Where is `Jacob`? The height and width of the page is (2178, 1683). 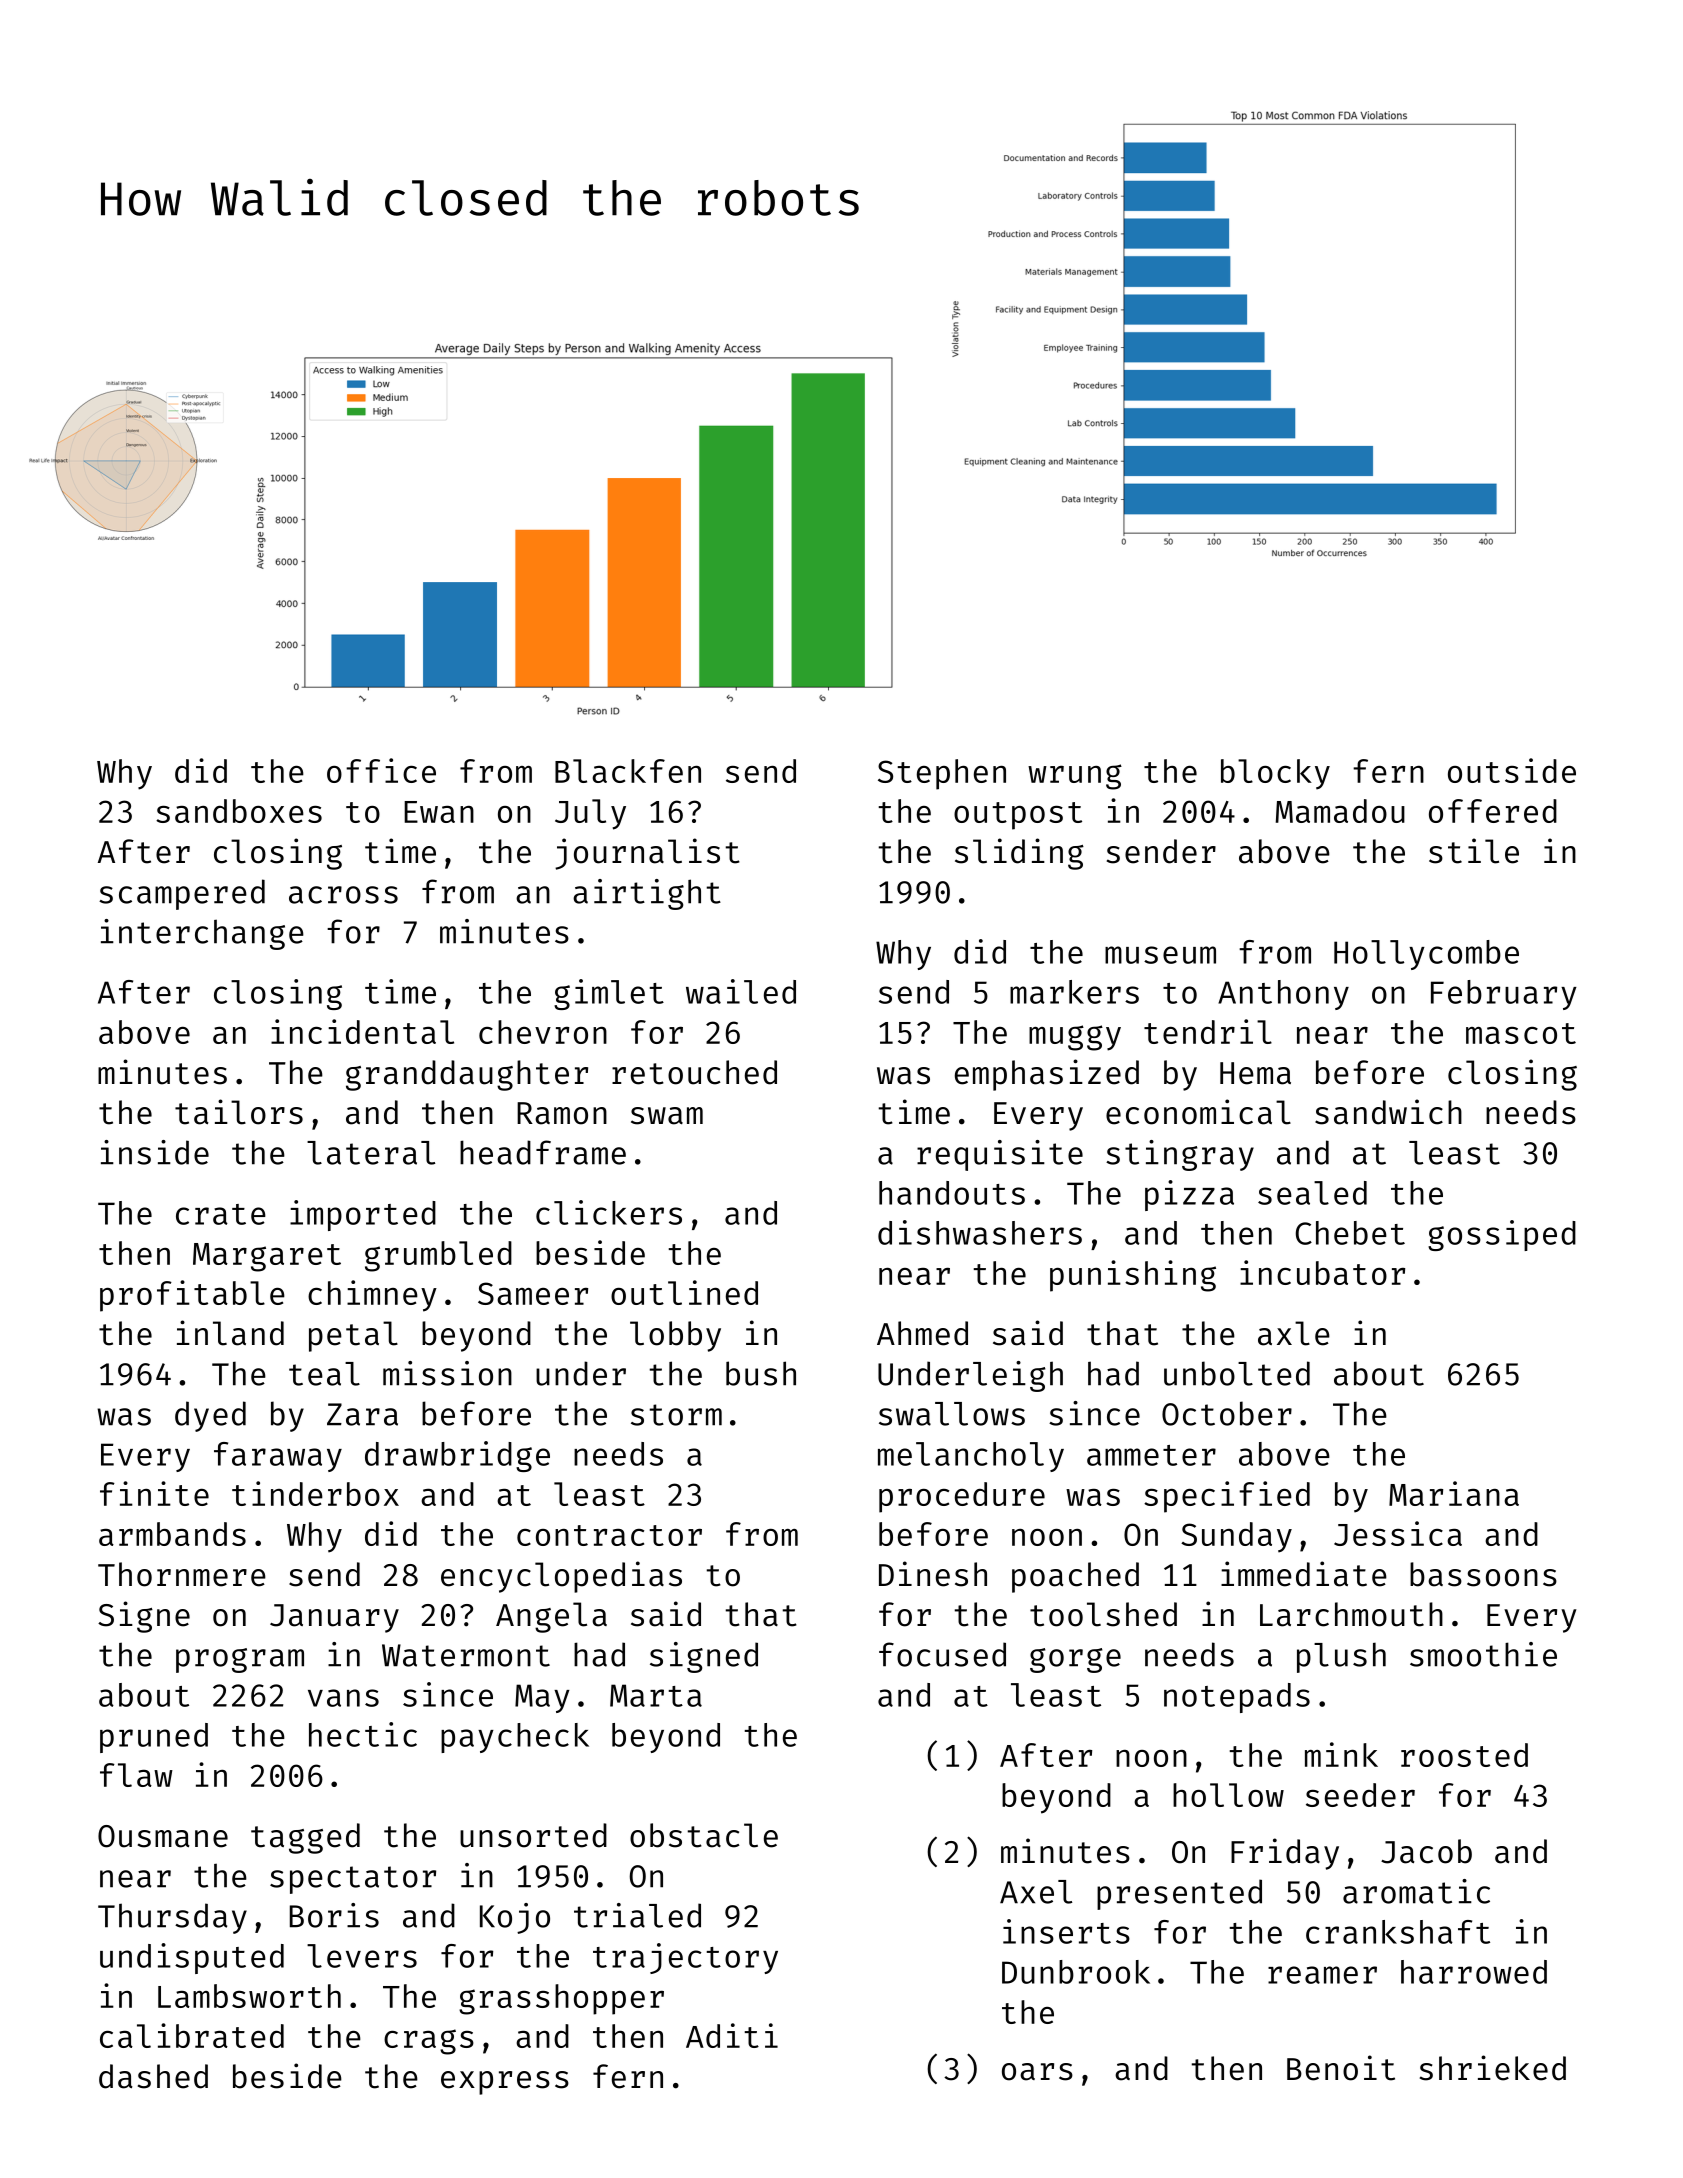
Jacob is located at coordinates (1426, 1851).
